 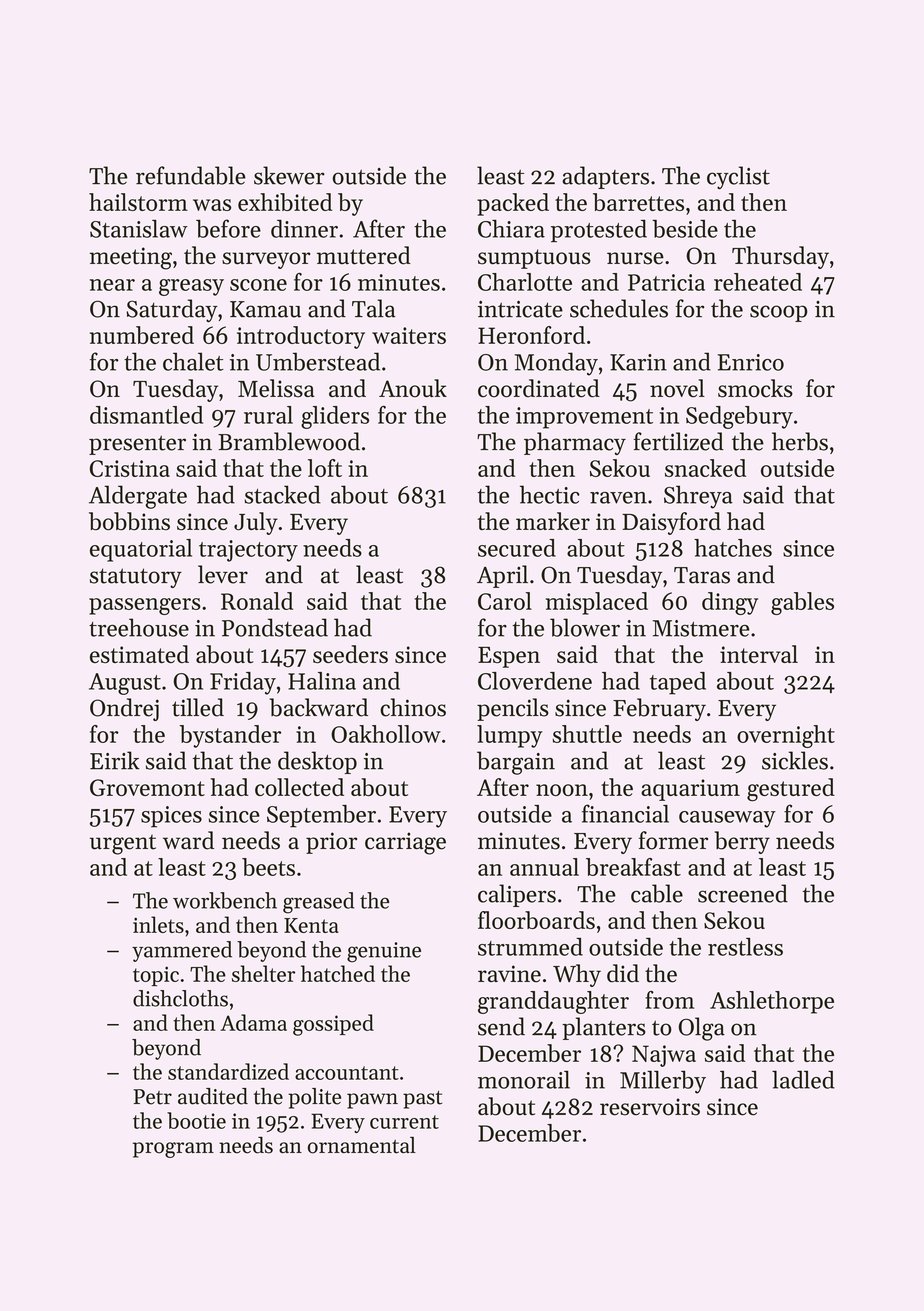 I want to click on Grovemont, so click(x=147, y=787).
